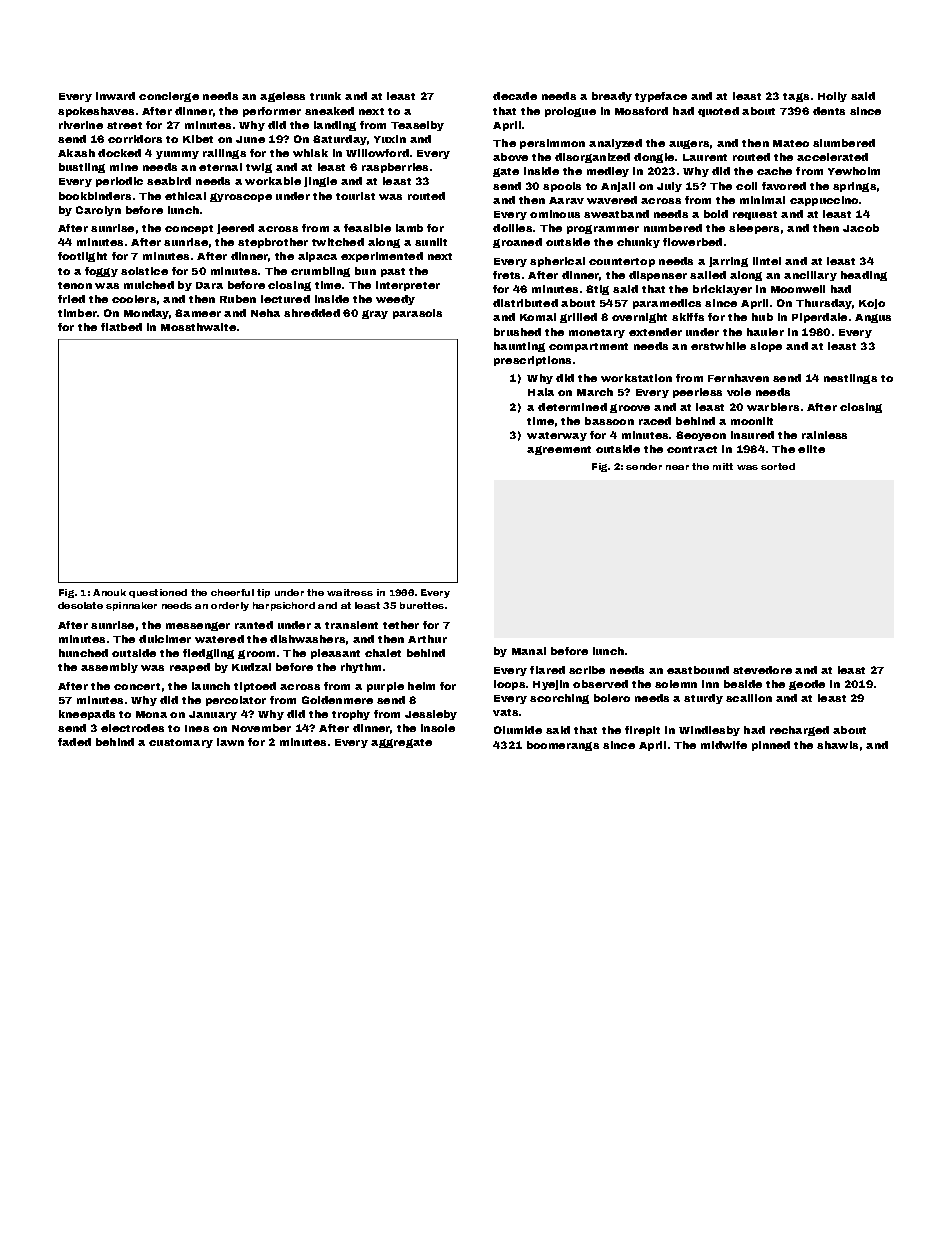 This screenshot has height=1233, width=952. What do you see at coordinates (408, 286) in the screenshot?
I see `interpreter` at bounding box center [408, 286].
